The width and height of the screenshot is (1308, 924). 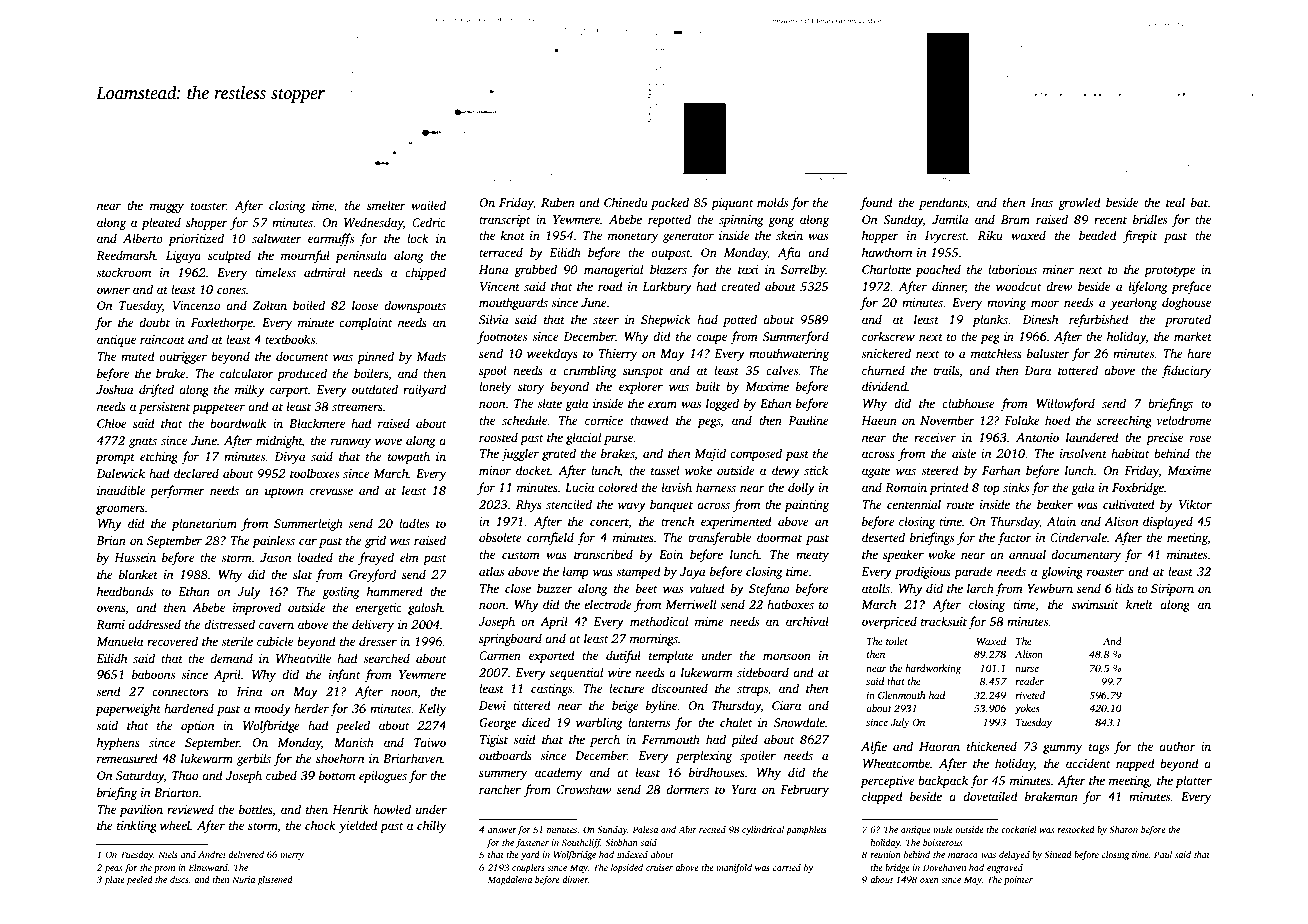 I want to click on hatboxes, so click(x=790, y=604).
